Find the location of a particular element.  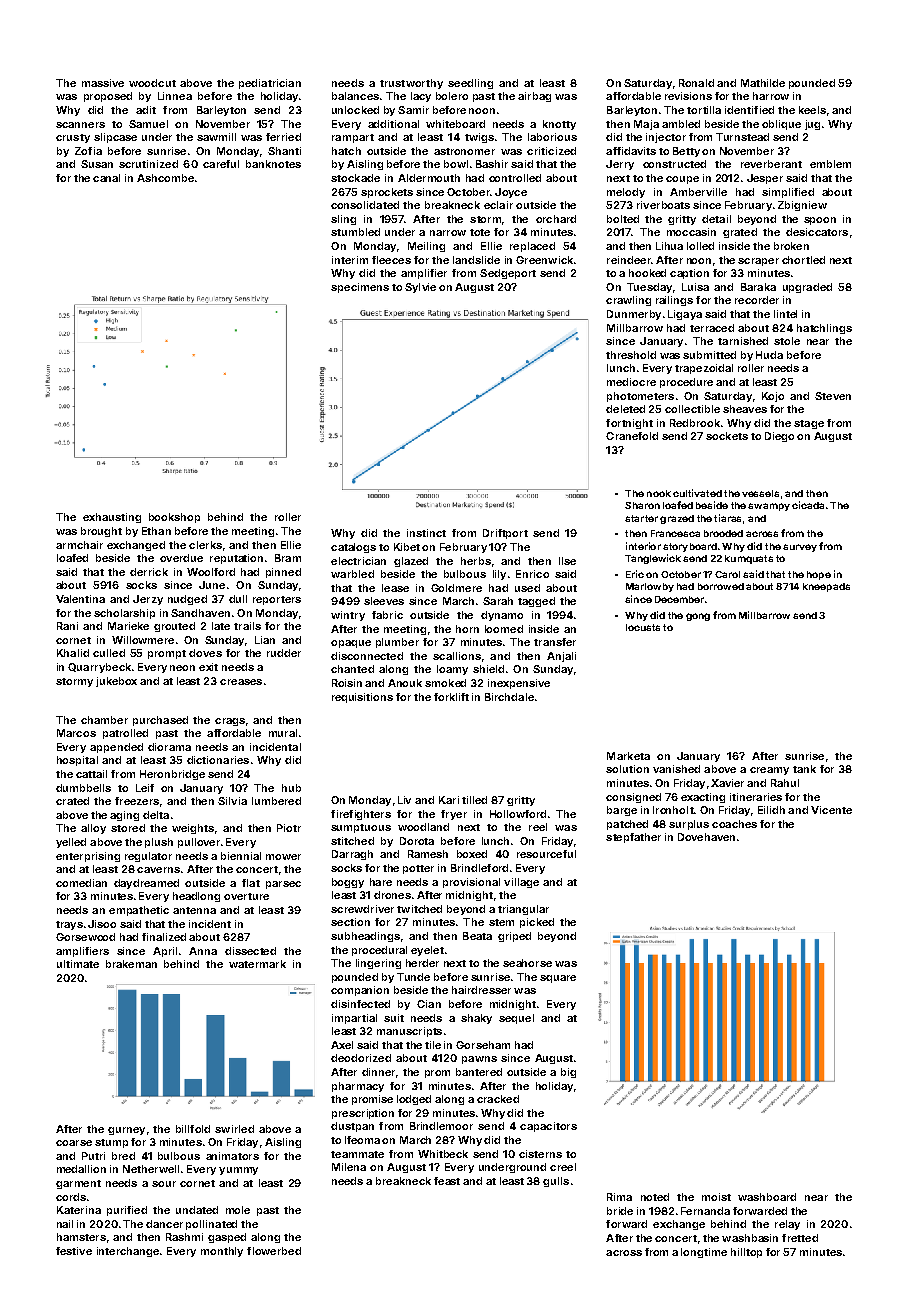

Mathilde is located at coordinates (763, 83).
